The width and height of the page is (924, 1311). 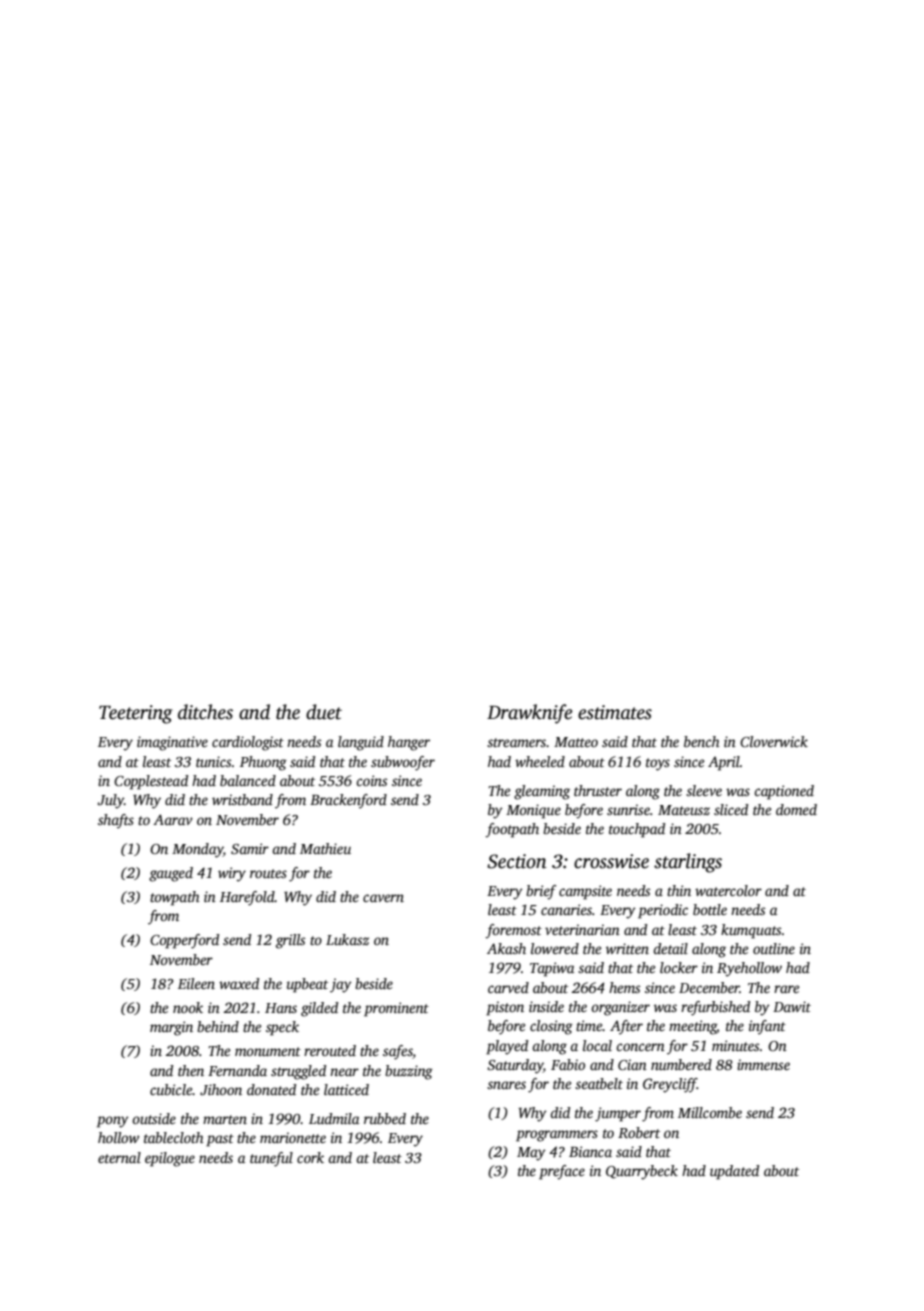 What do you see at coordinates (175, 898) in the page?
I see `towpath` at bounding box center [175, 898].
